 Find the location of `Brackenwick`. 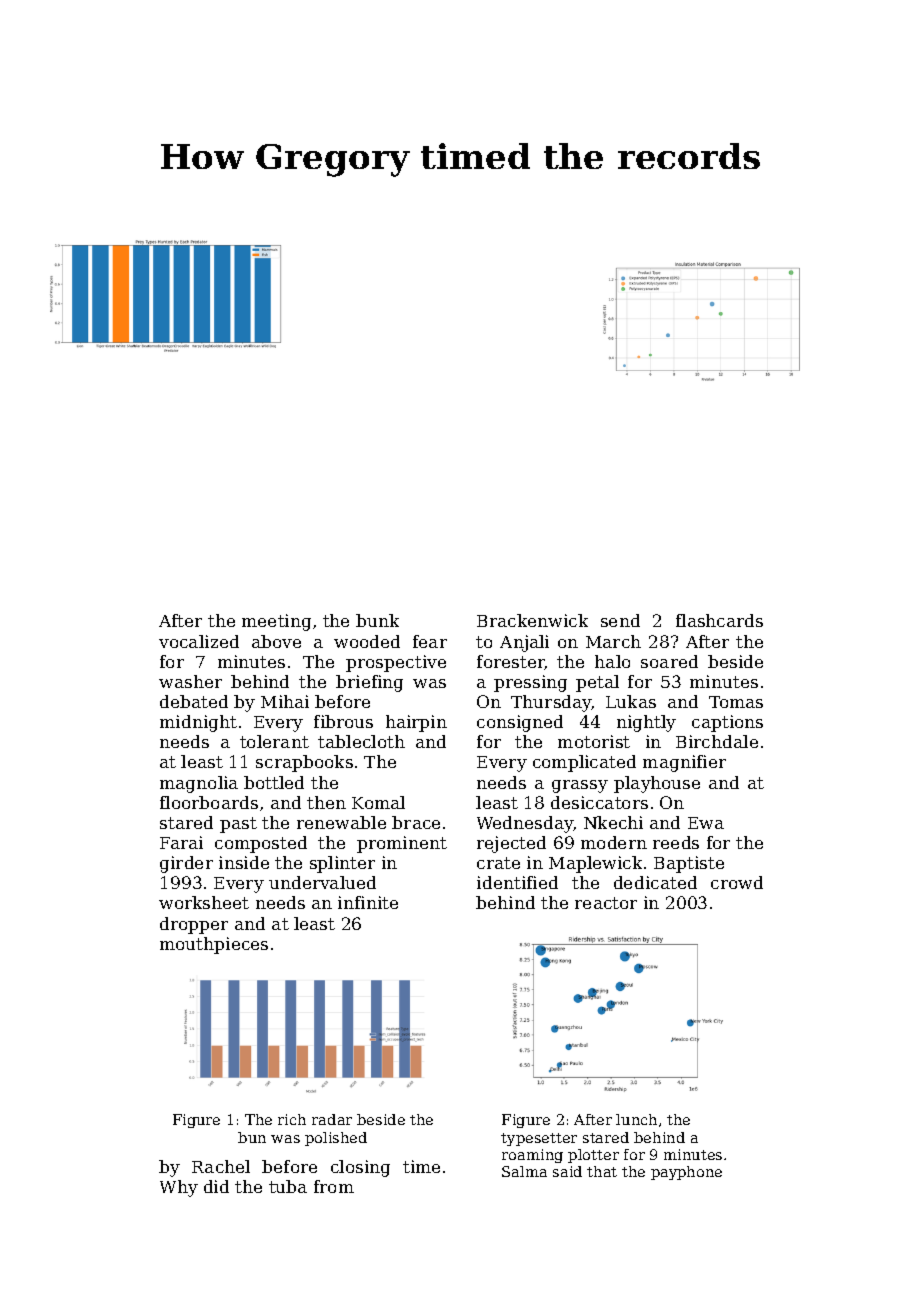

Brackenwick is located at coordinates (532, 620).
